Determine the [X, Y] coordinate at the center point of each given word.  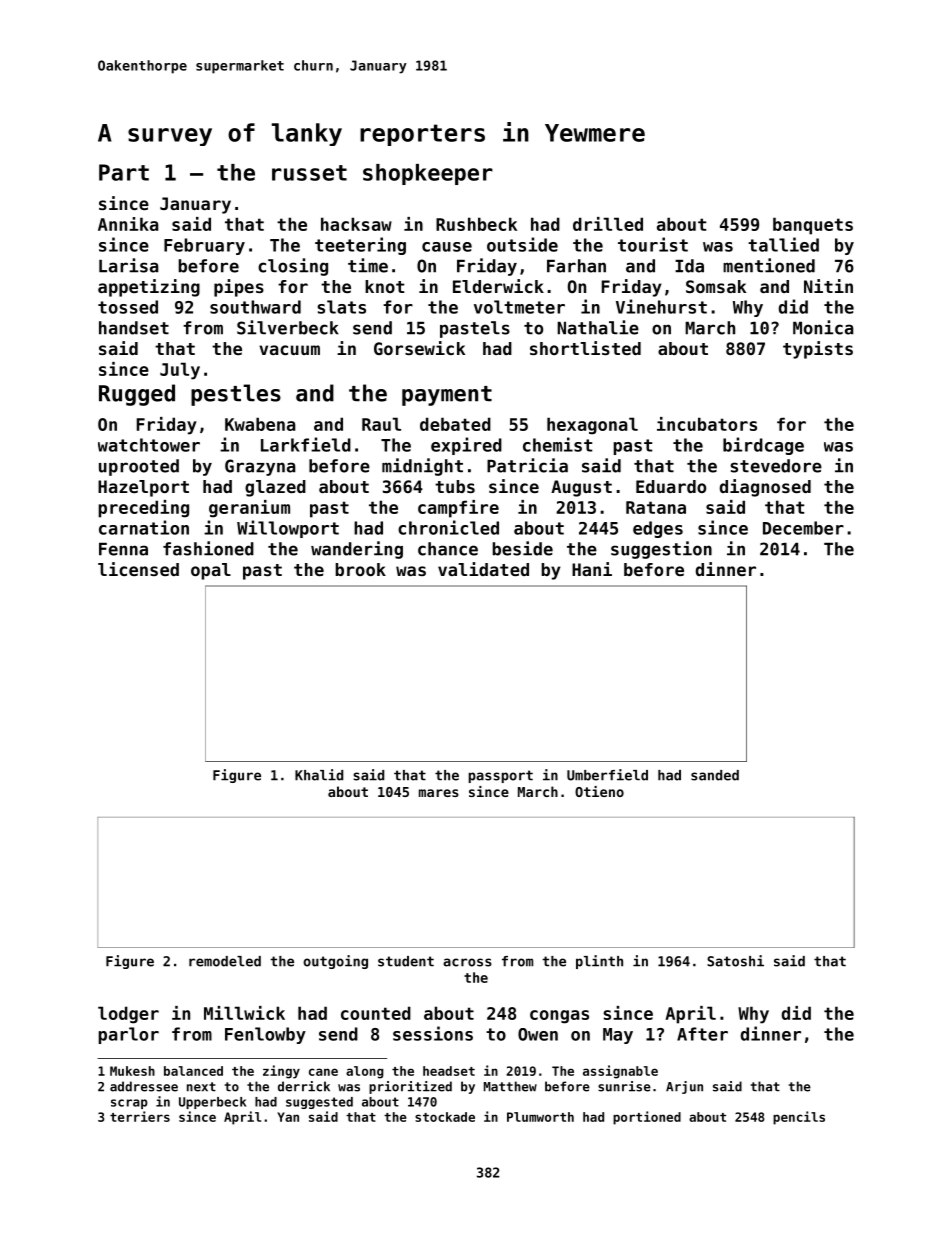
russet [309, 173]
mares [439, 793]
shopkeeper [428, 174]
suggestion [661, 550]
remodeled [225, 961]
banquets [813, 226]
